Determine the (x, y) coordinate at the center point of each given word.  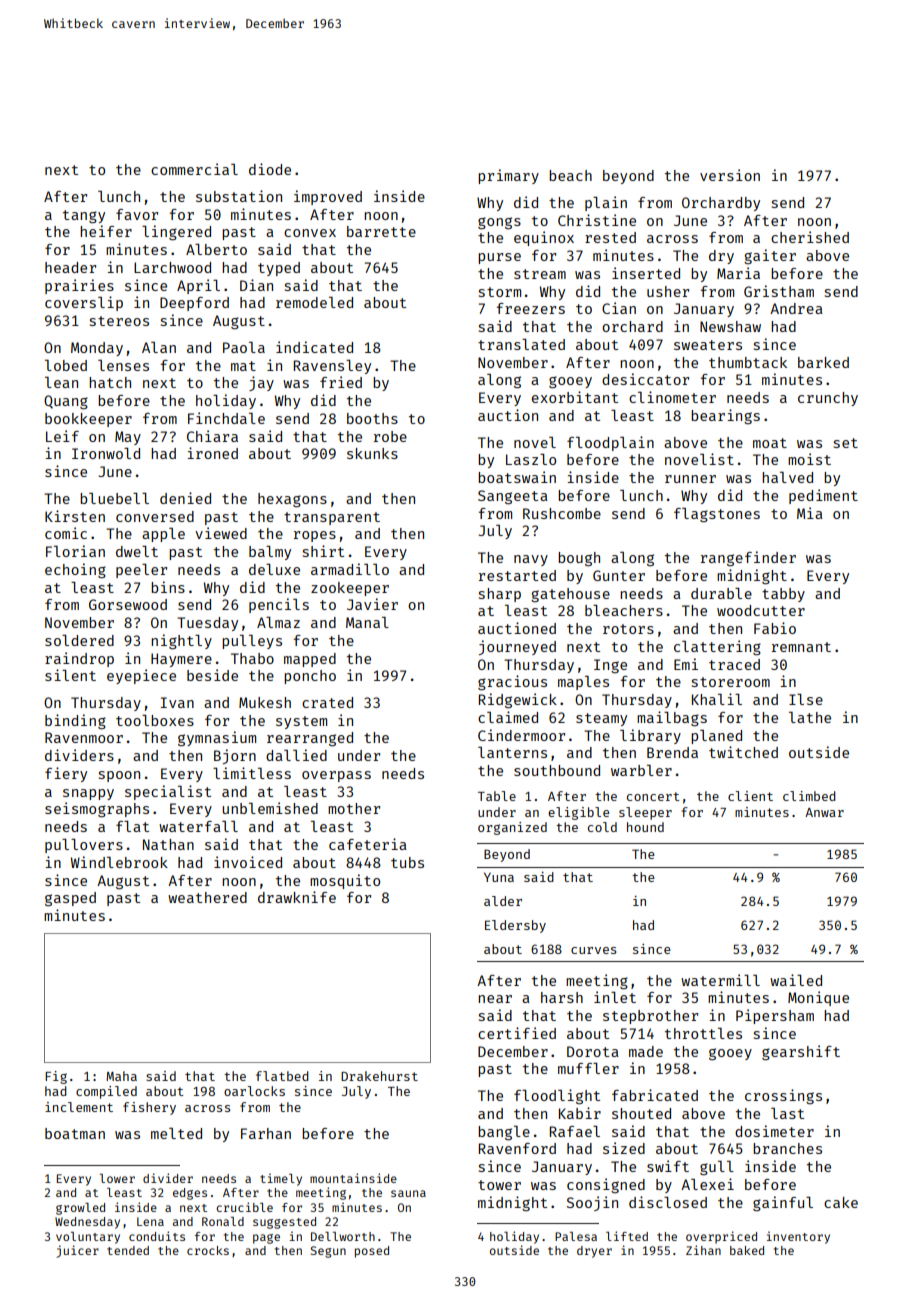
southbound (557, 770)
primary (508, 176)
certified (517, 1033)
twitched (743, 752)
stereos (119, 321)
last (787, 1113)
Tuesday (207, 624)
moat (770, 443)
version (730, 175)
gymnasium (217, 738)
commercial (194, 169)
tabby (783, 595)
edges (190, 1194)
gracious (512, 683)
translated (521, 344)
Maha (121, 1076)
